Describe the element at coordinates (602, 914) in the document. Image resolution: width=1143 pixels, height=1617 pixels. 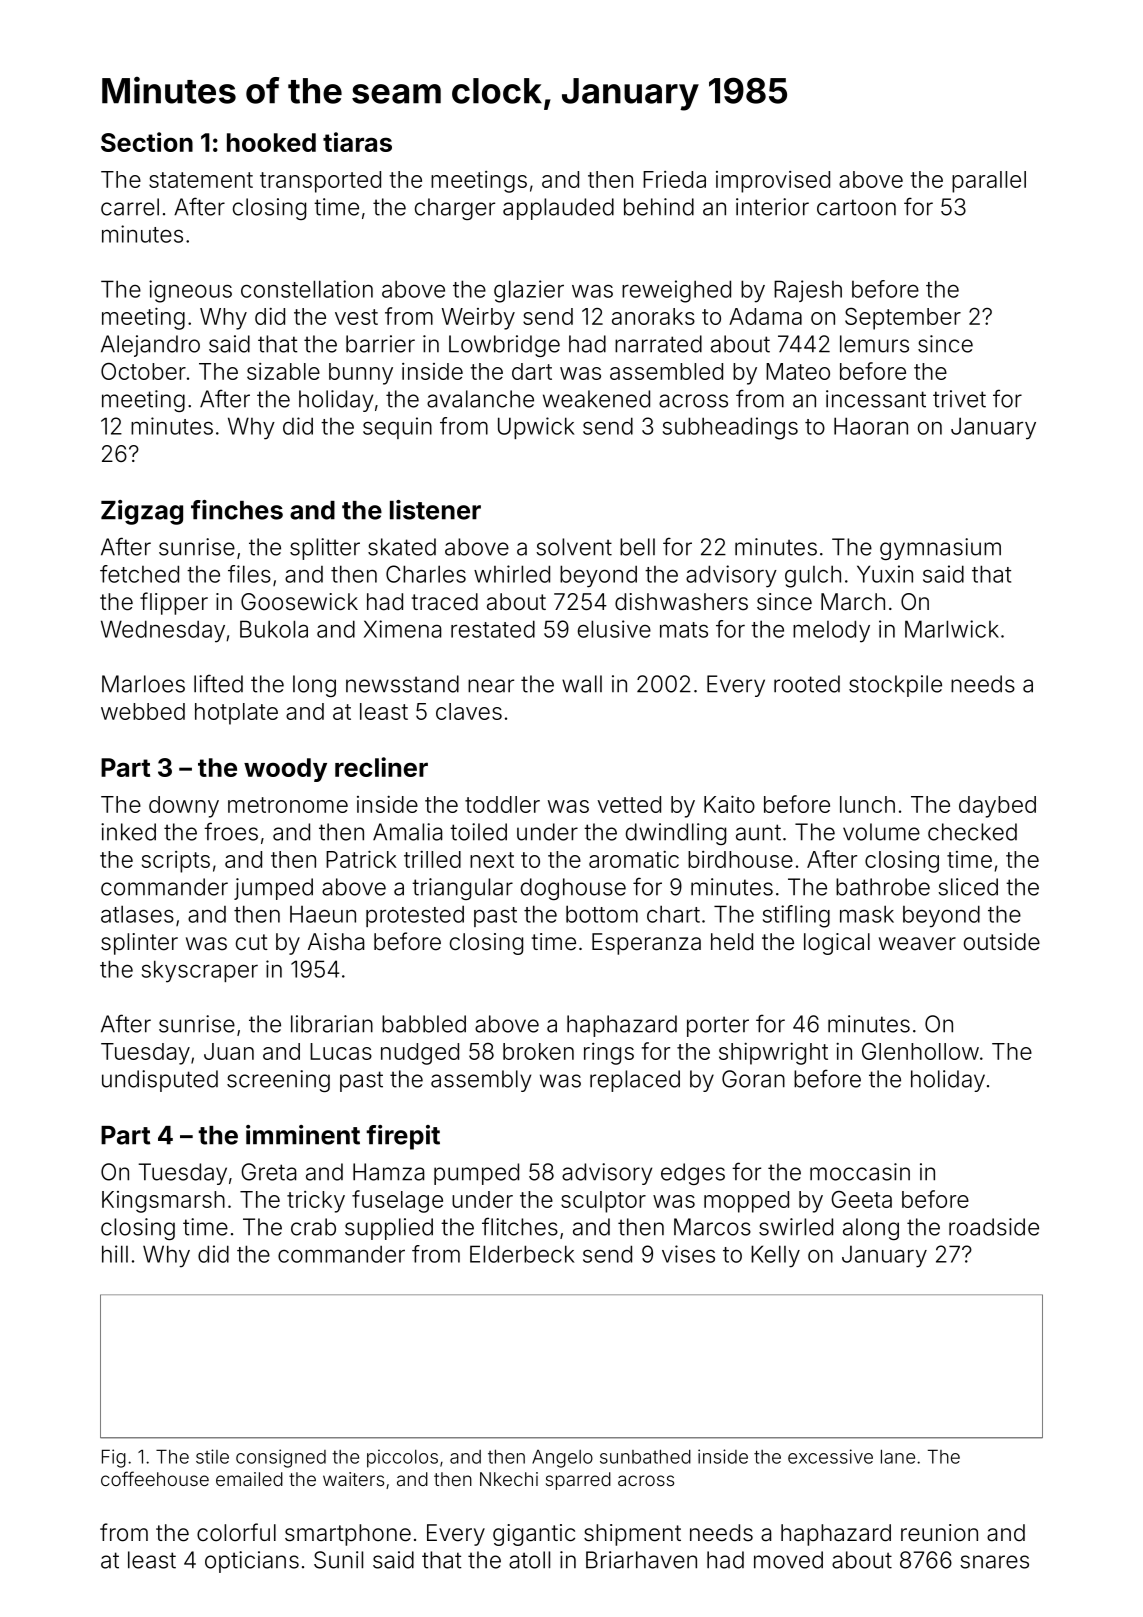
I see `bottom` at that location.
